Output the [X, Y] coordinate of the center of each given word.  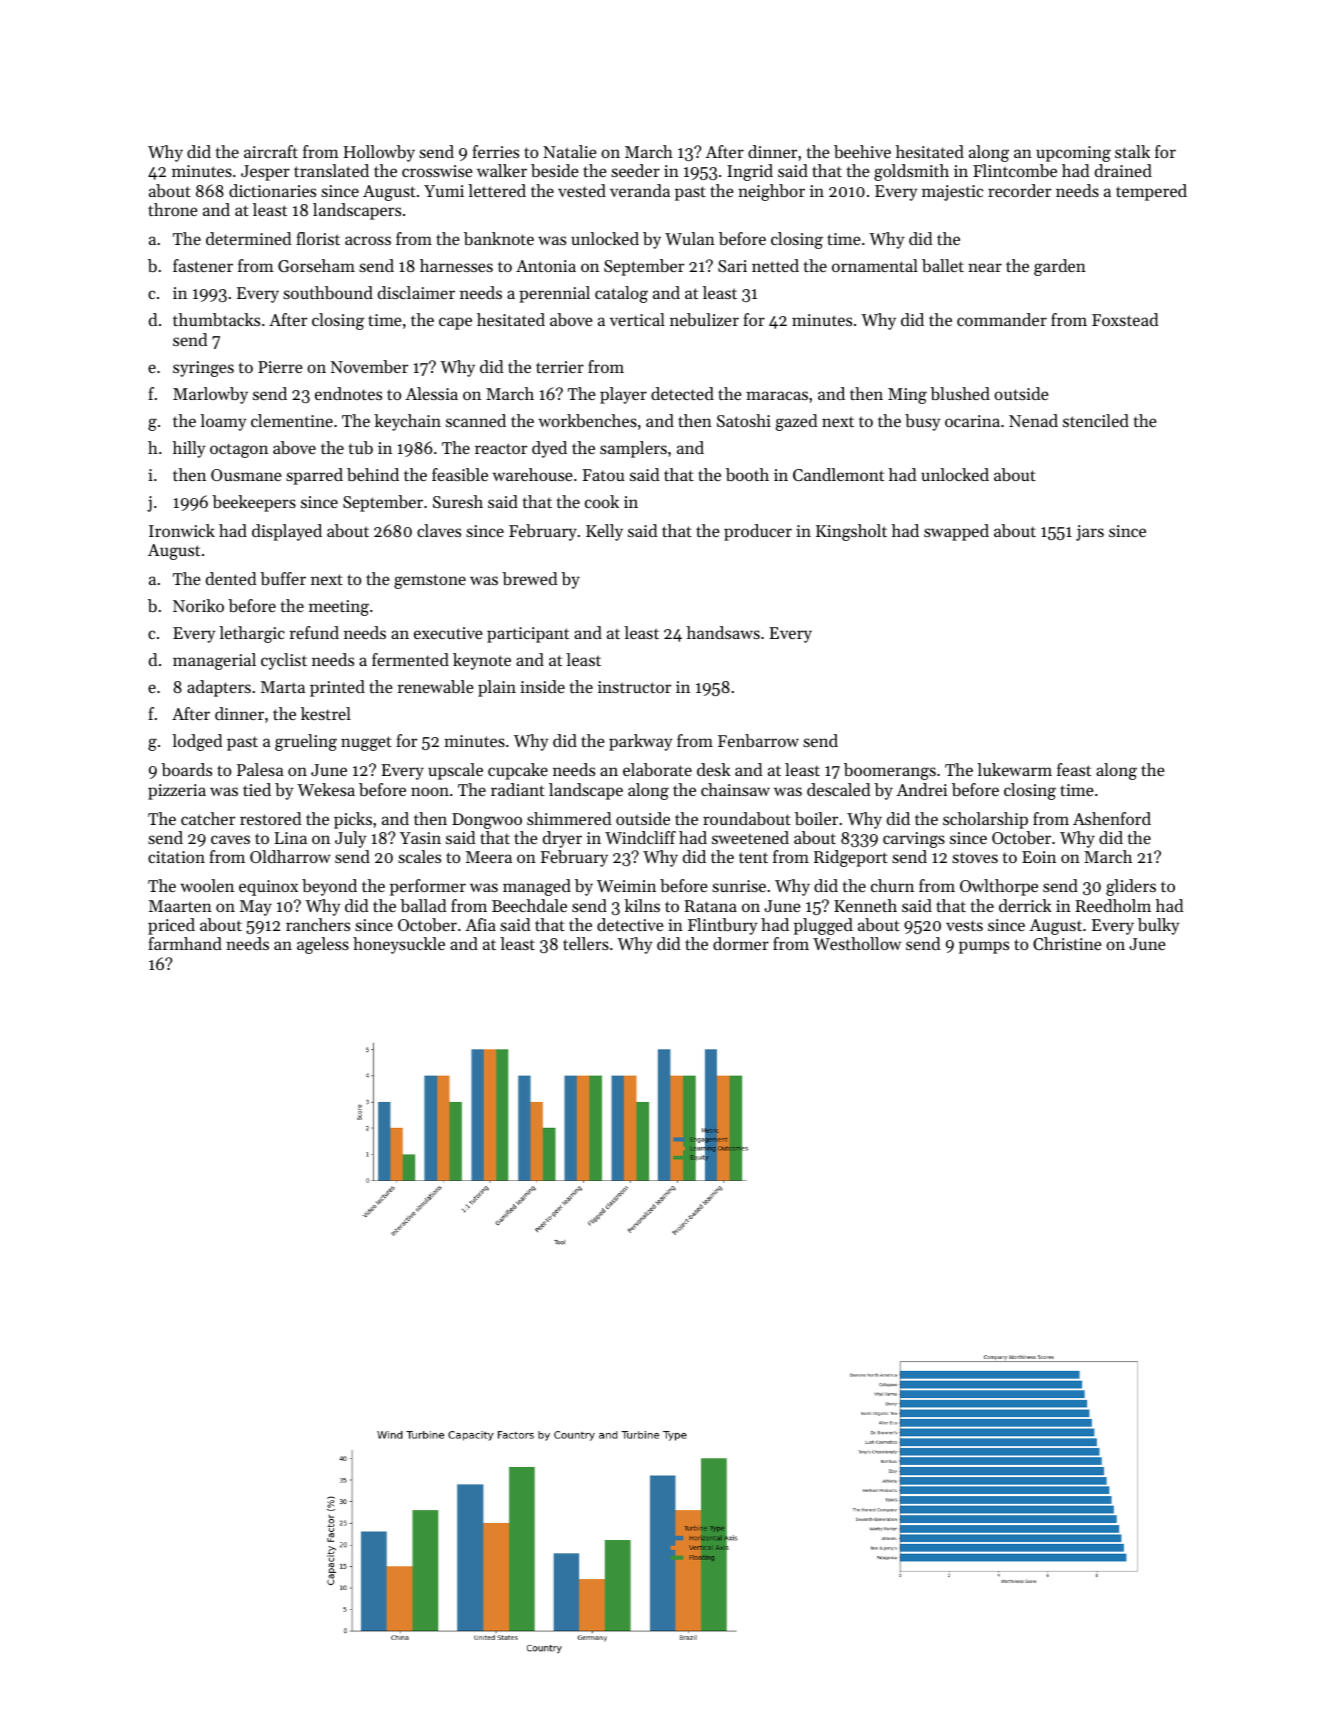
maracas [777, 395]
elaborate [657, 769]
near [985, 267]
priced [171, 926]
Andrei [921, 789]
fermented [410, 659]
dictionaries [272, 190]
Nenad [1033, 420]
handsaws [723, 632]
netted [775, 265]
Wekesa [326, 789]
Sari [732, 266]
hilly [189, 449]
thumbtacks [216, 319]
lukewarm [1014, 769]
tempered [1151, 192]
